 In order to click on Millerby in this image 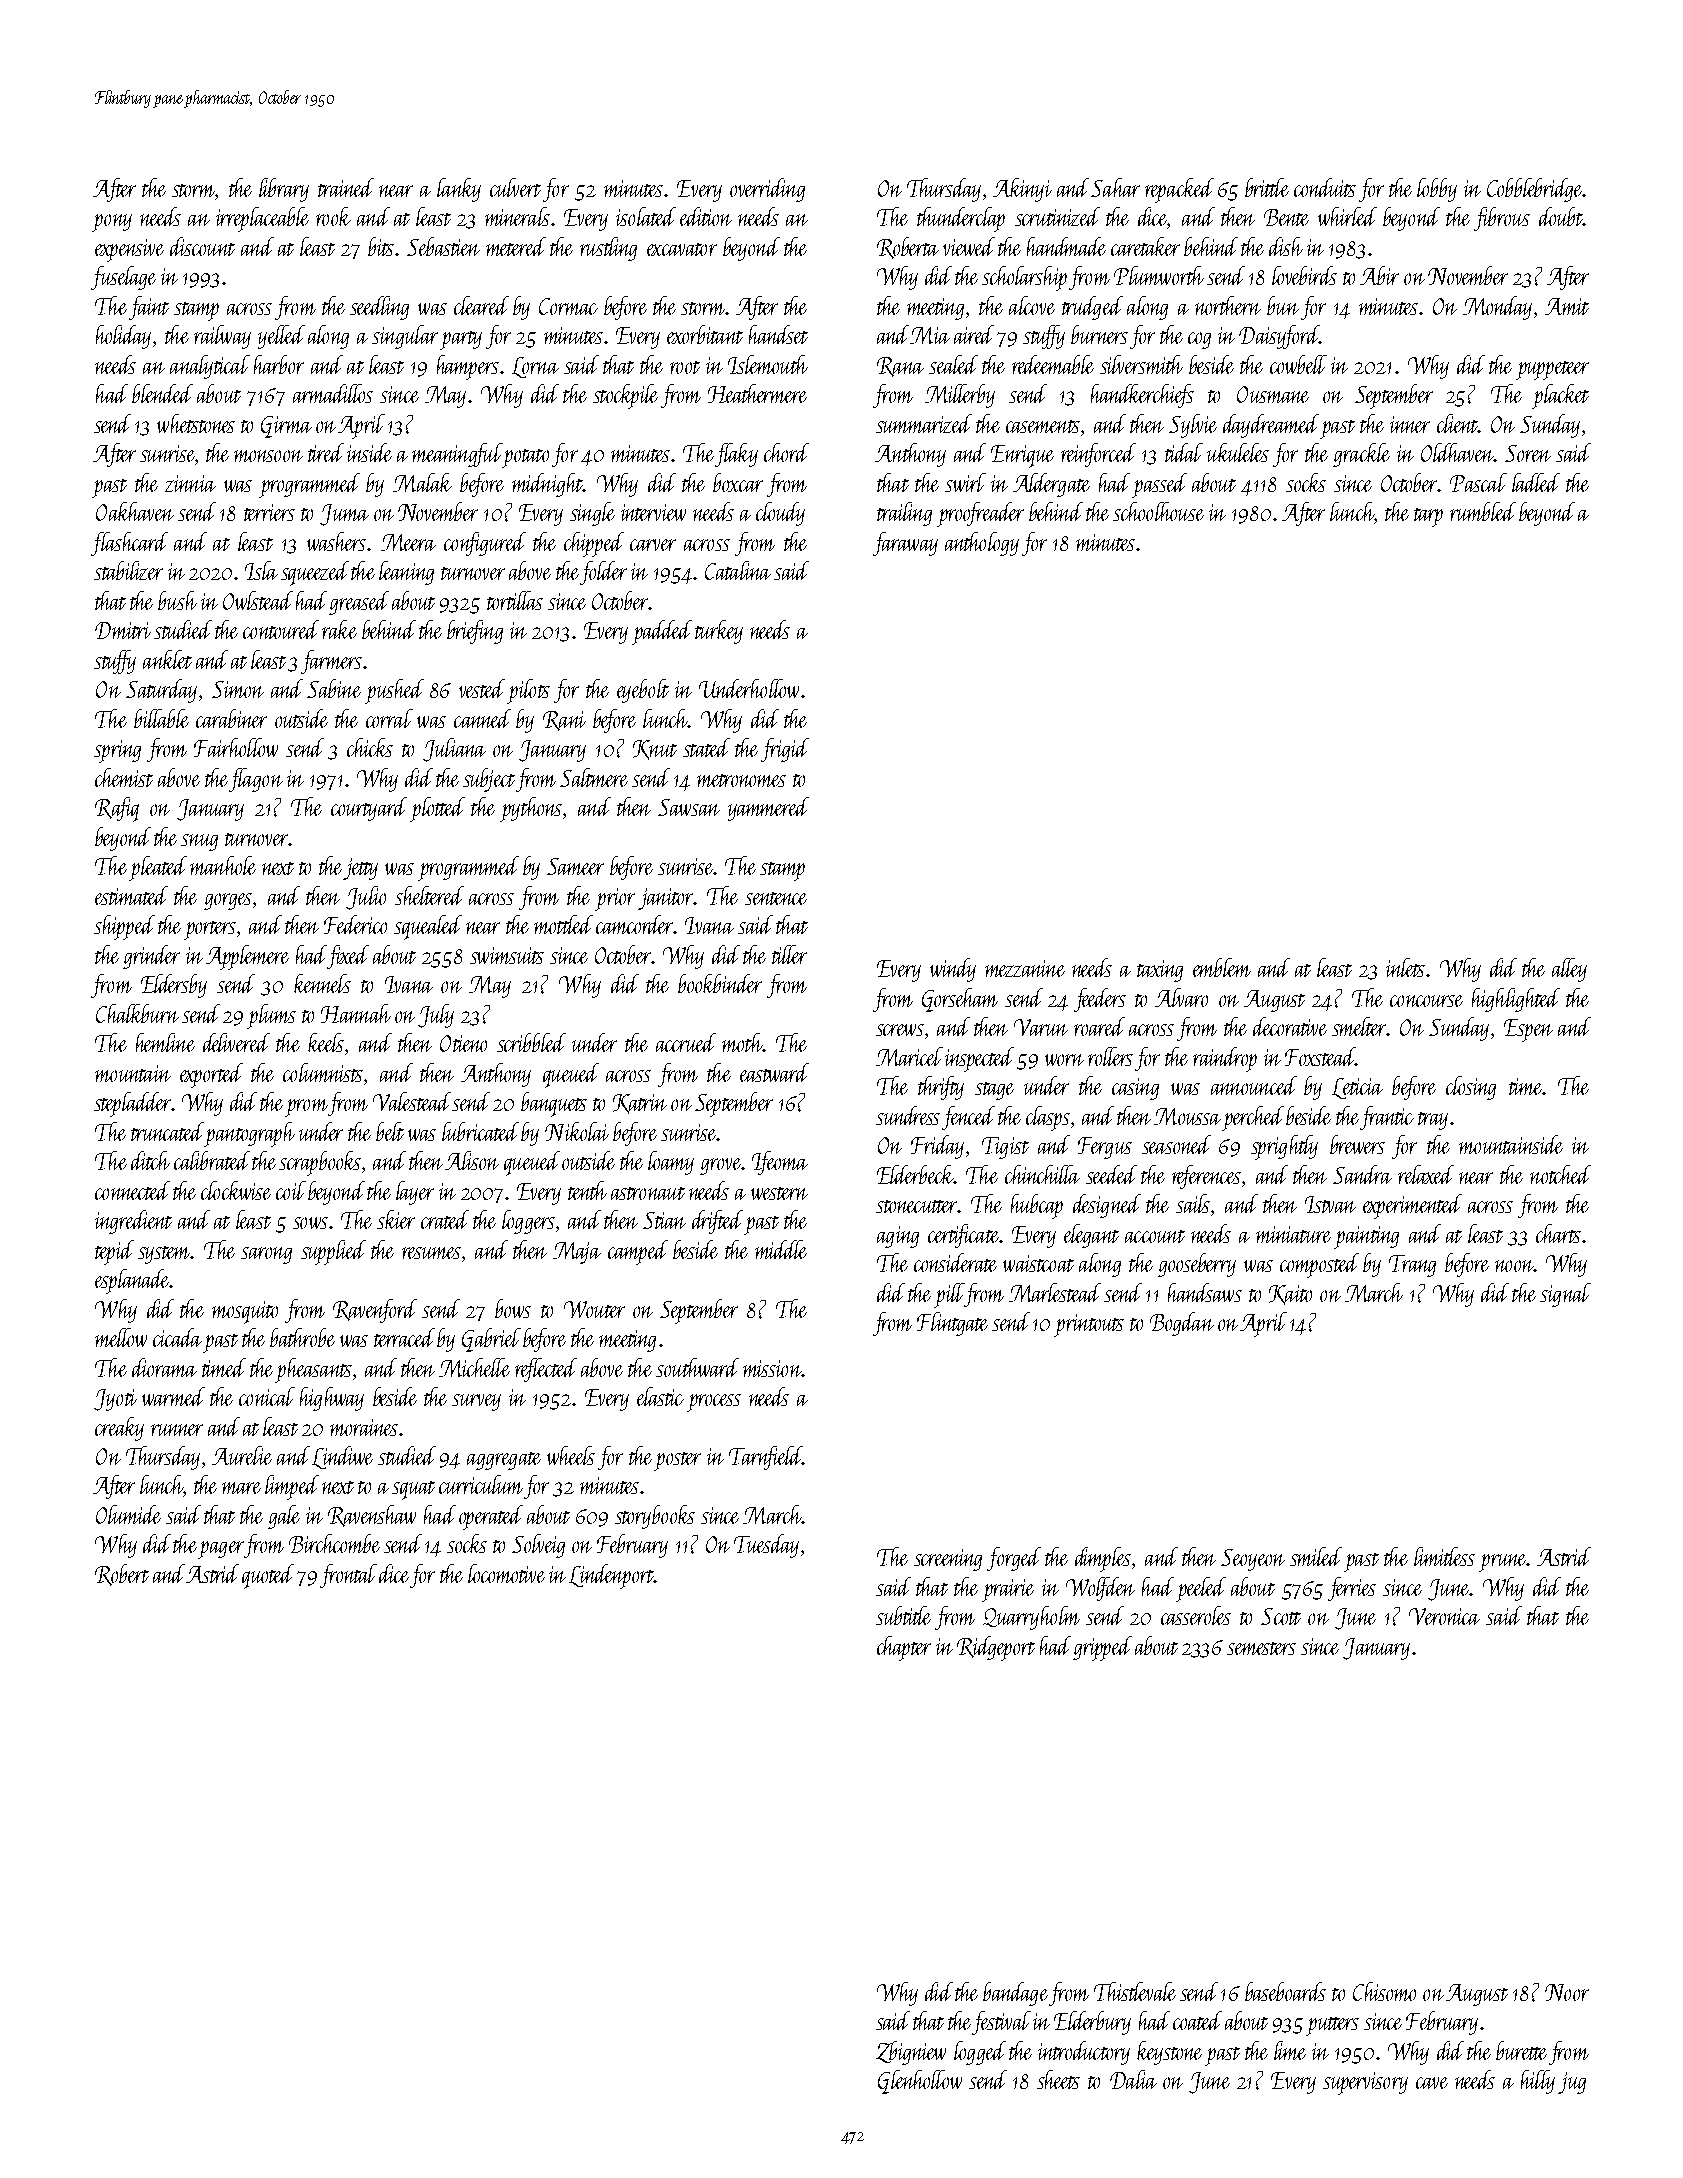, I will do `click(960, 396)`.
